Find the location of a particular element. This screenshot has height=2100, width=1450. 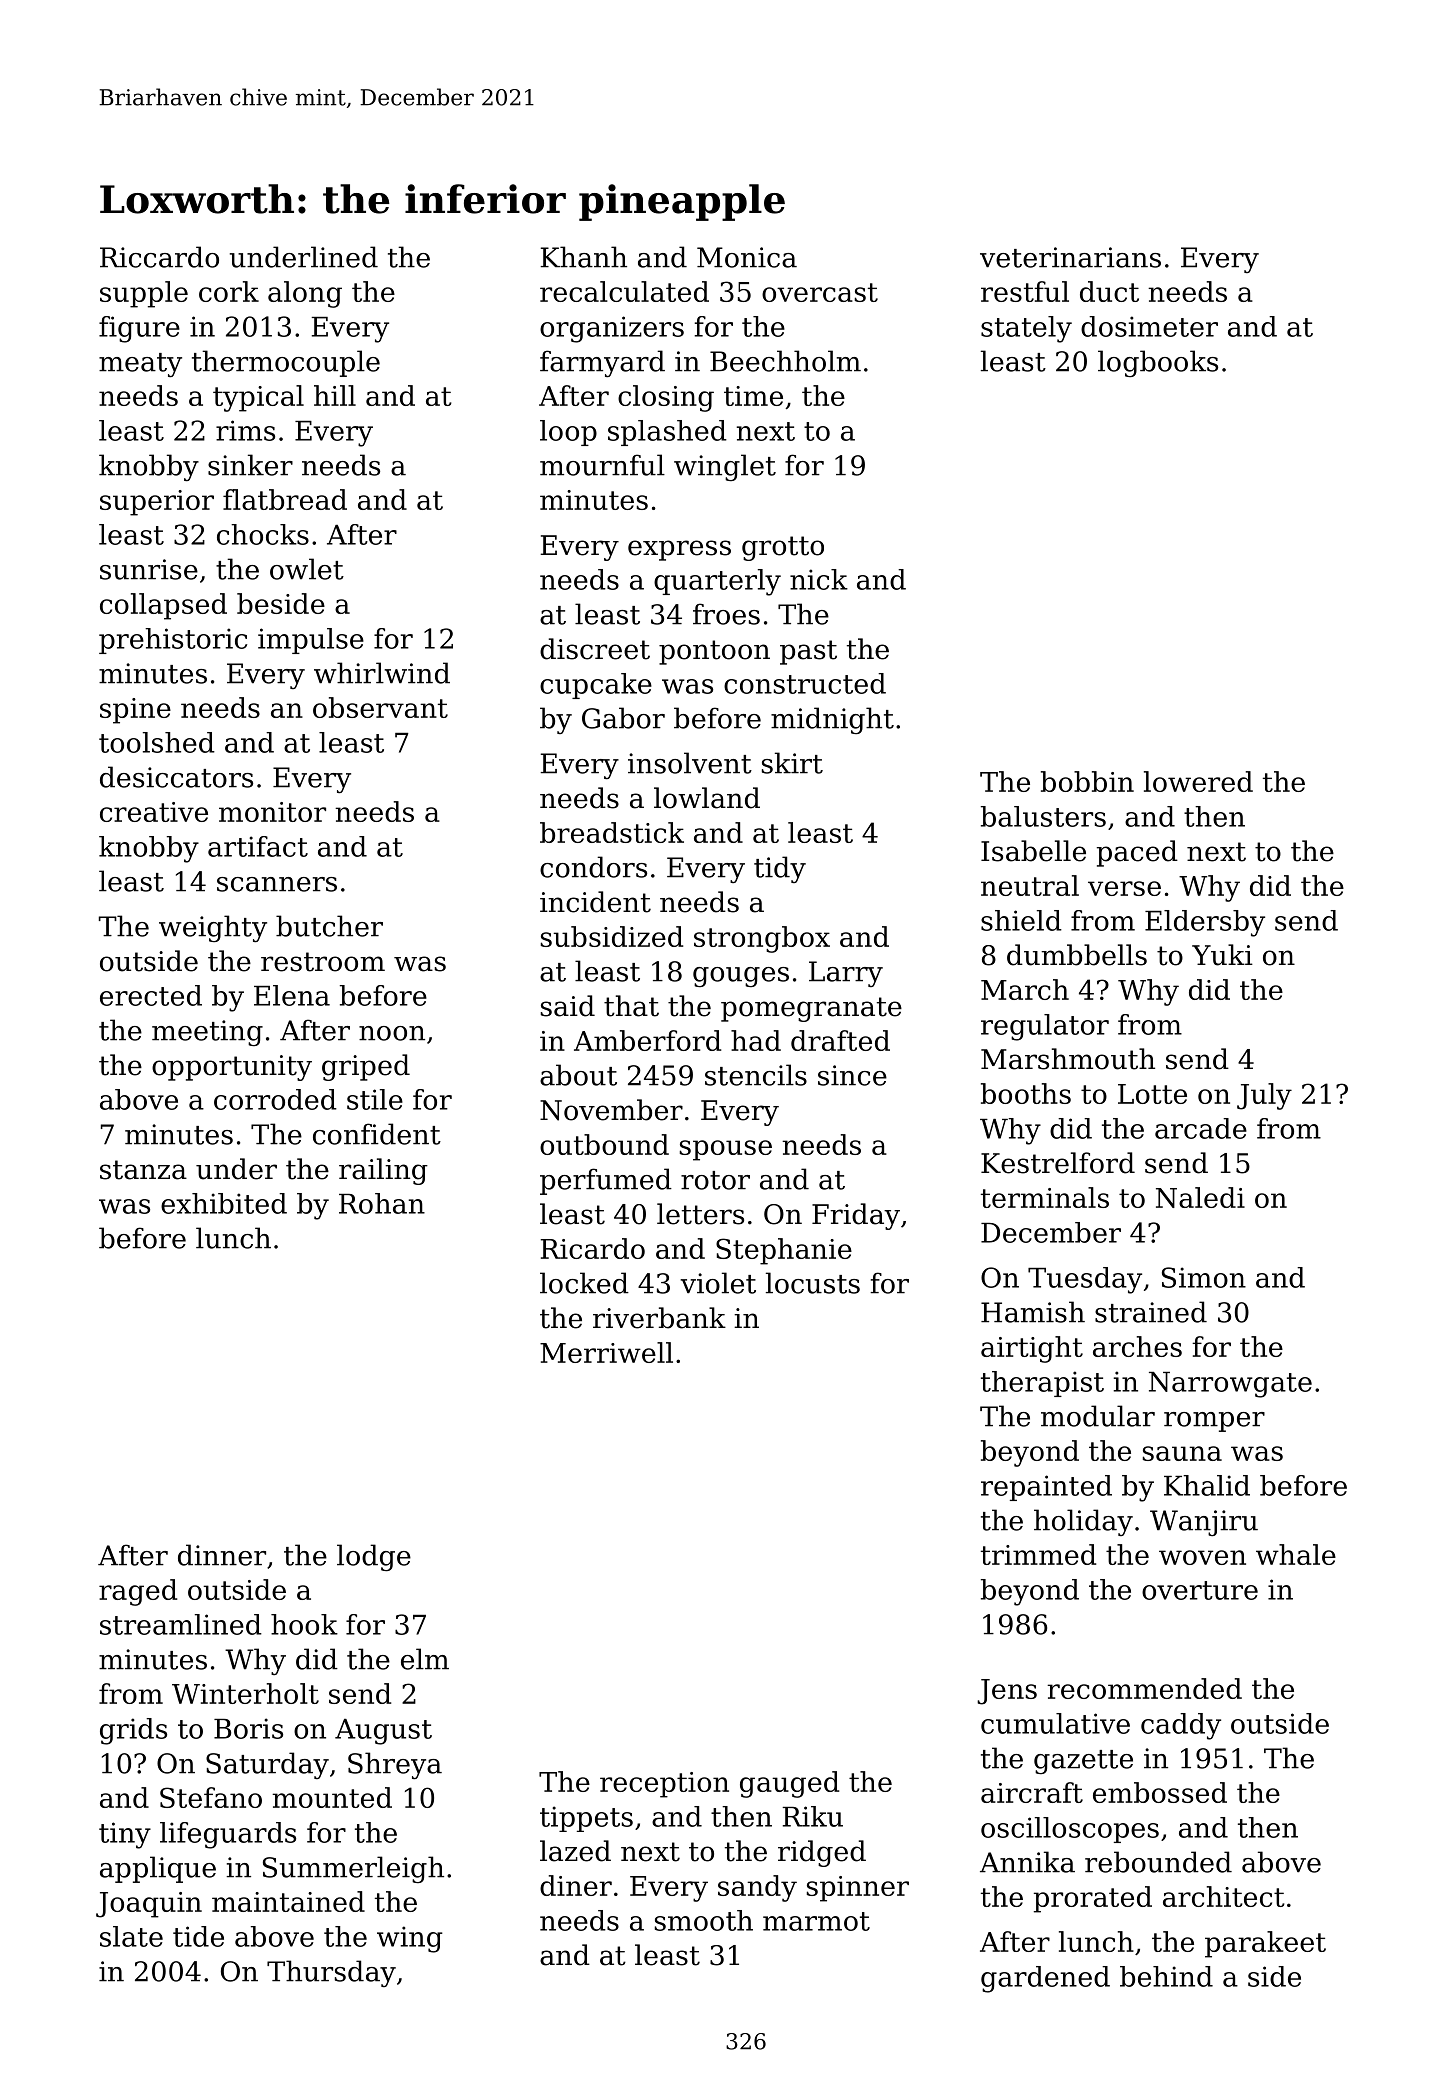

veterinarians is located at coordinates (1070, 257).
